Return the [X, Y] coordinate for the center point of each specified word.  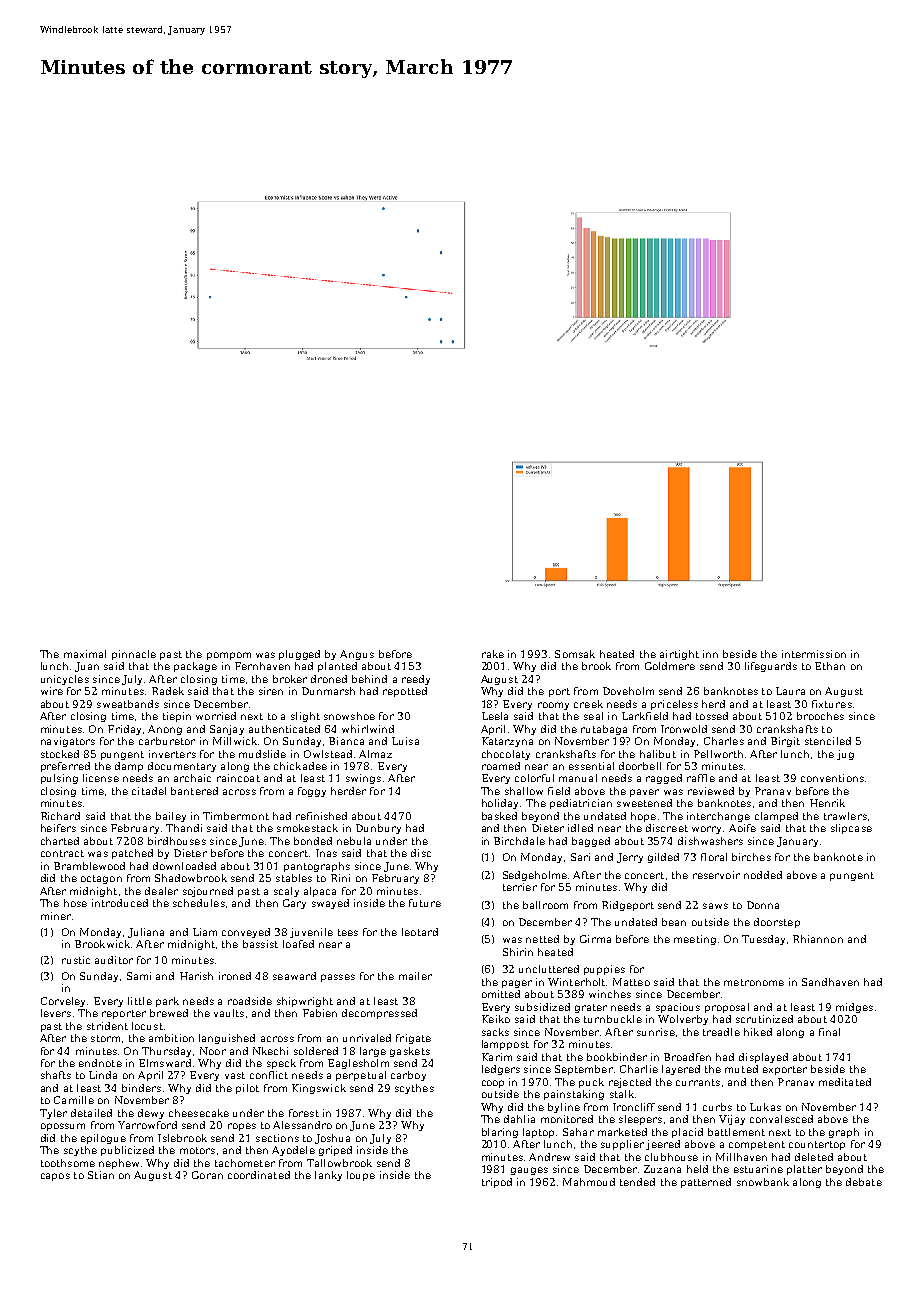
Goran [207, 1175]
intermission [814, 654]
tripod [497, 1183]
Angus [357, 655]
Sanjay [227, 730]
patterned [706, 1183]
